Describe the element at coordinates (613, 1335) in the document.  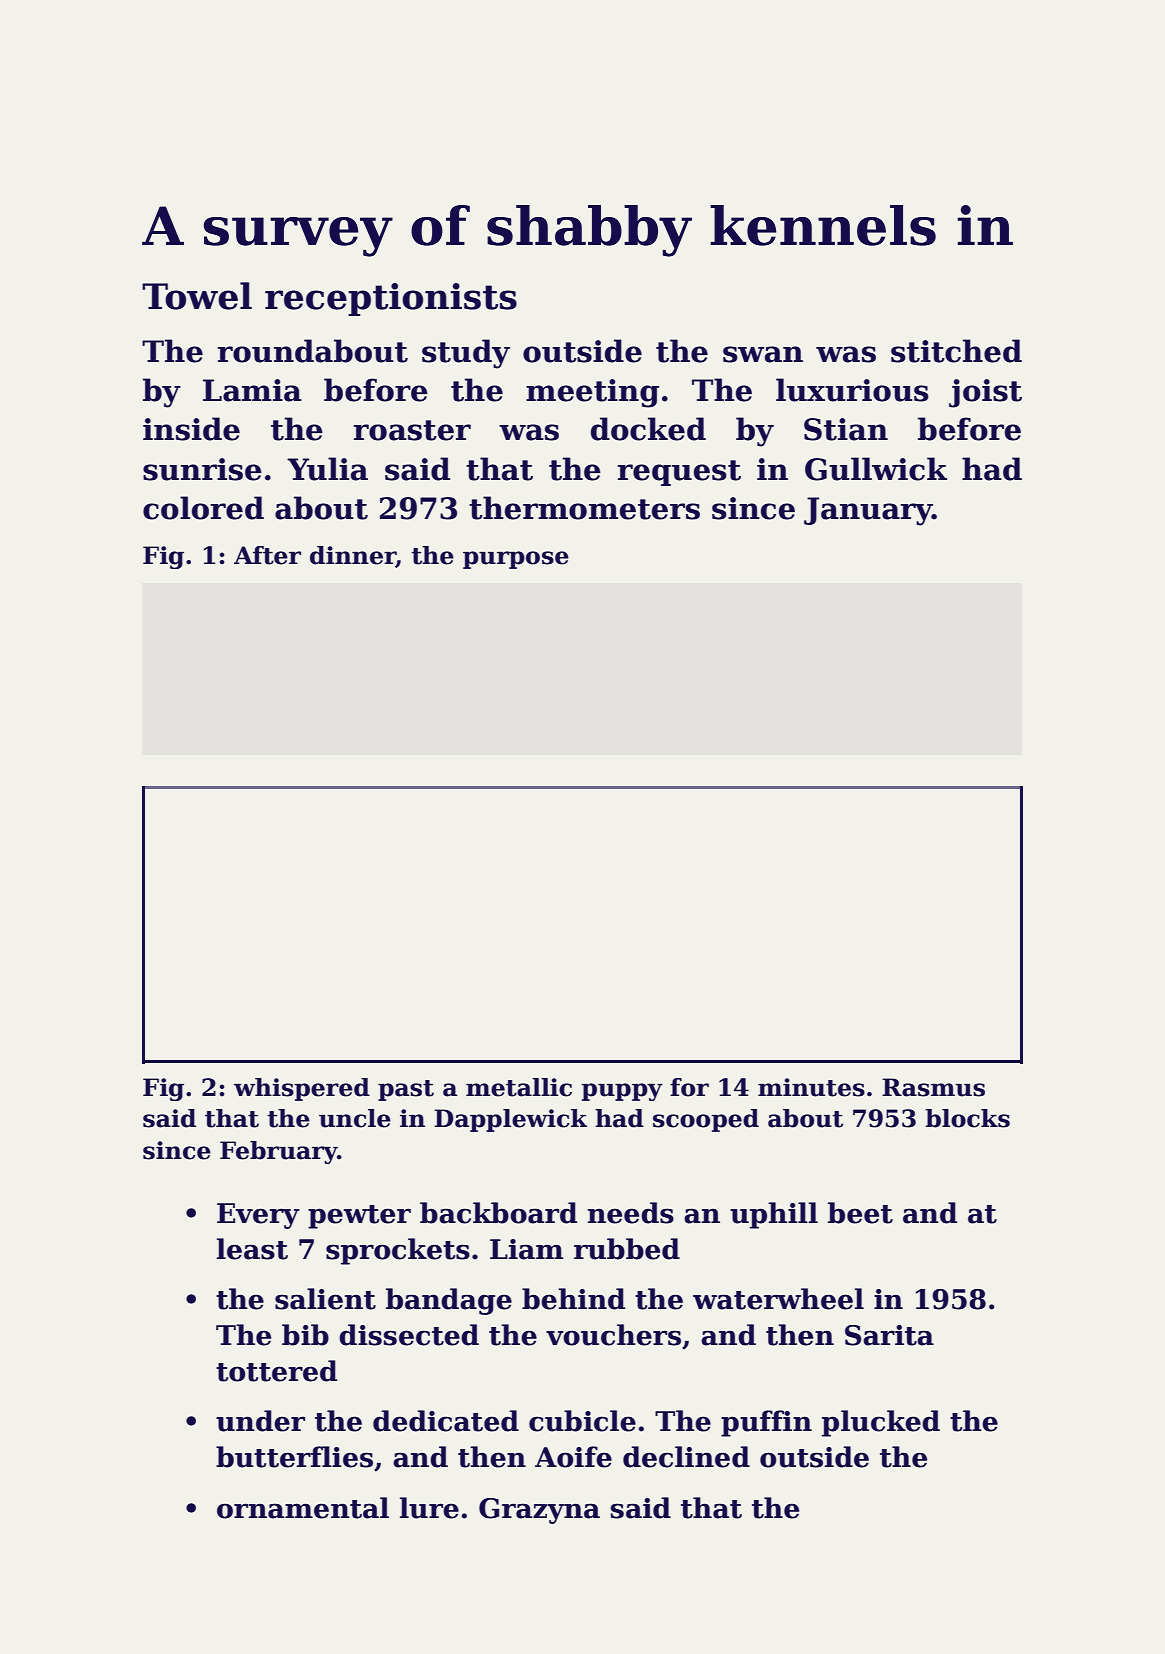
I see `vouchers` at that location.
